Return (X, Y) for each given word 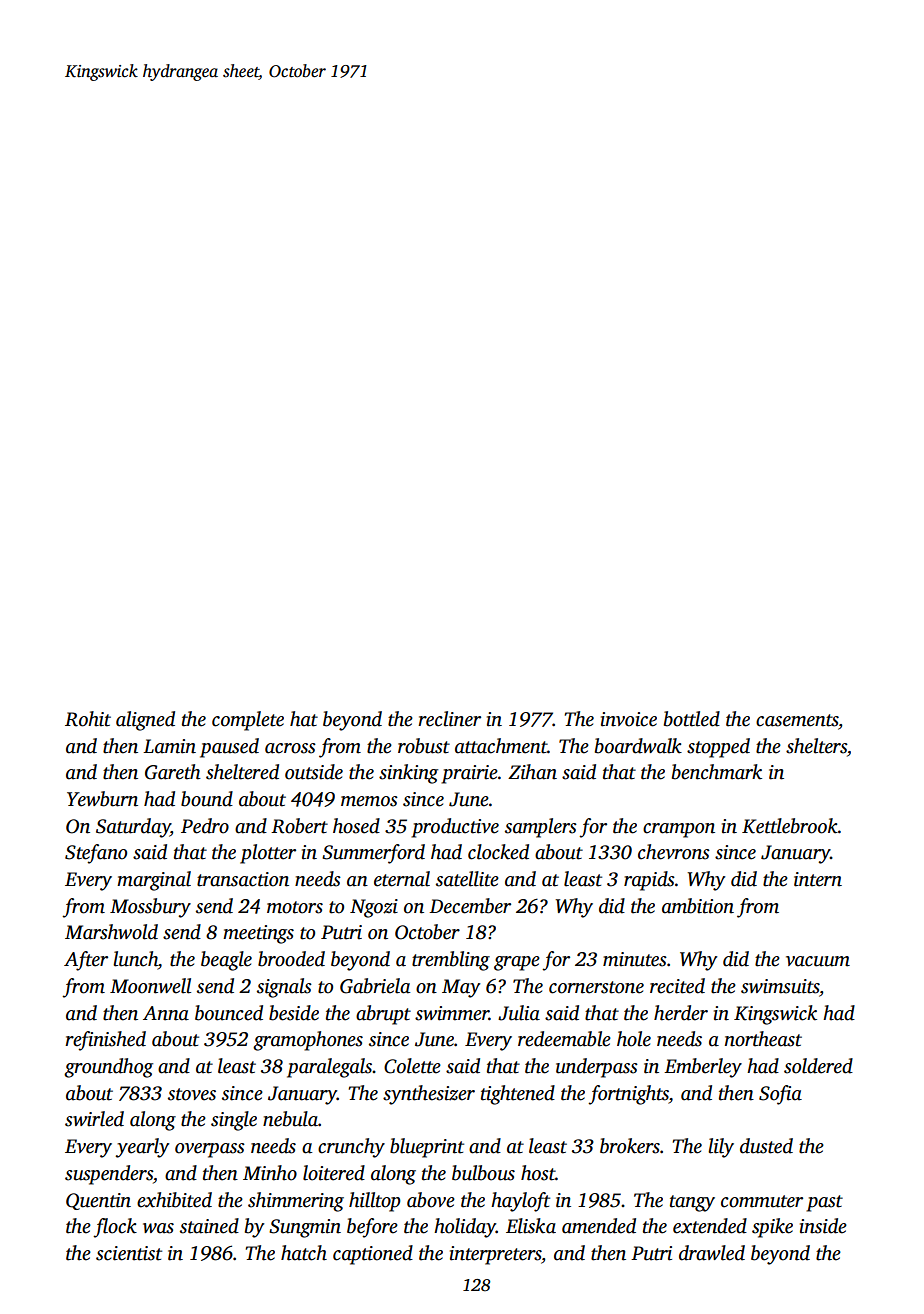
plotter (268, 854)
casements (797, 720)
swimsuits (780, 986)
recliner (449, 719)
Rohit (88, 719)
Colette (412, 1066)
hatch (304, 1253)
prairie (469, 774)
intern (818, 879)
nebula (290, 1119)
